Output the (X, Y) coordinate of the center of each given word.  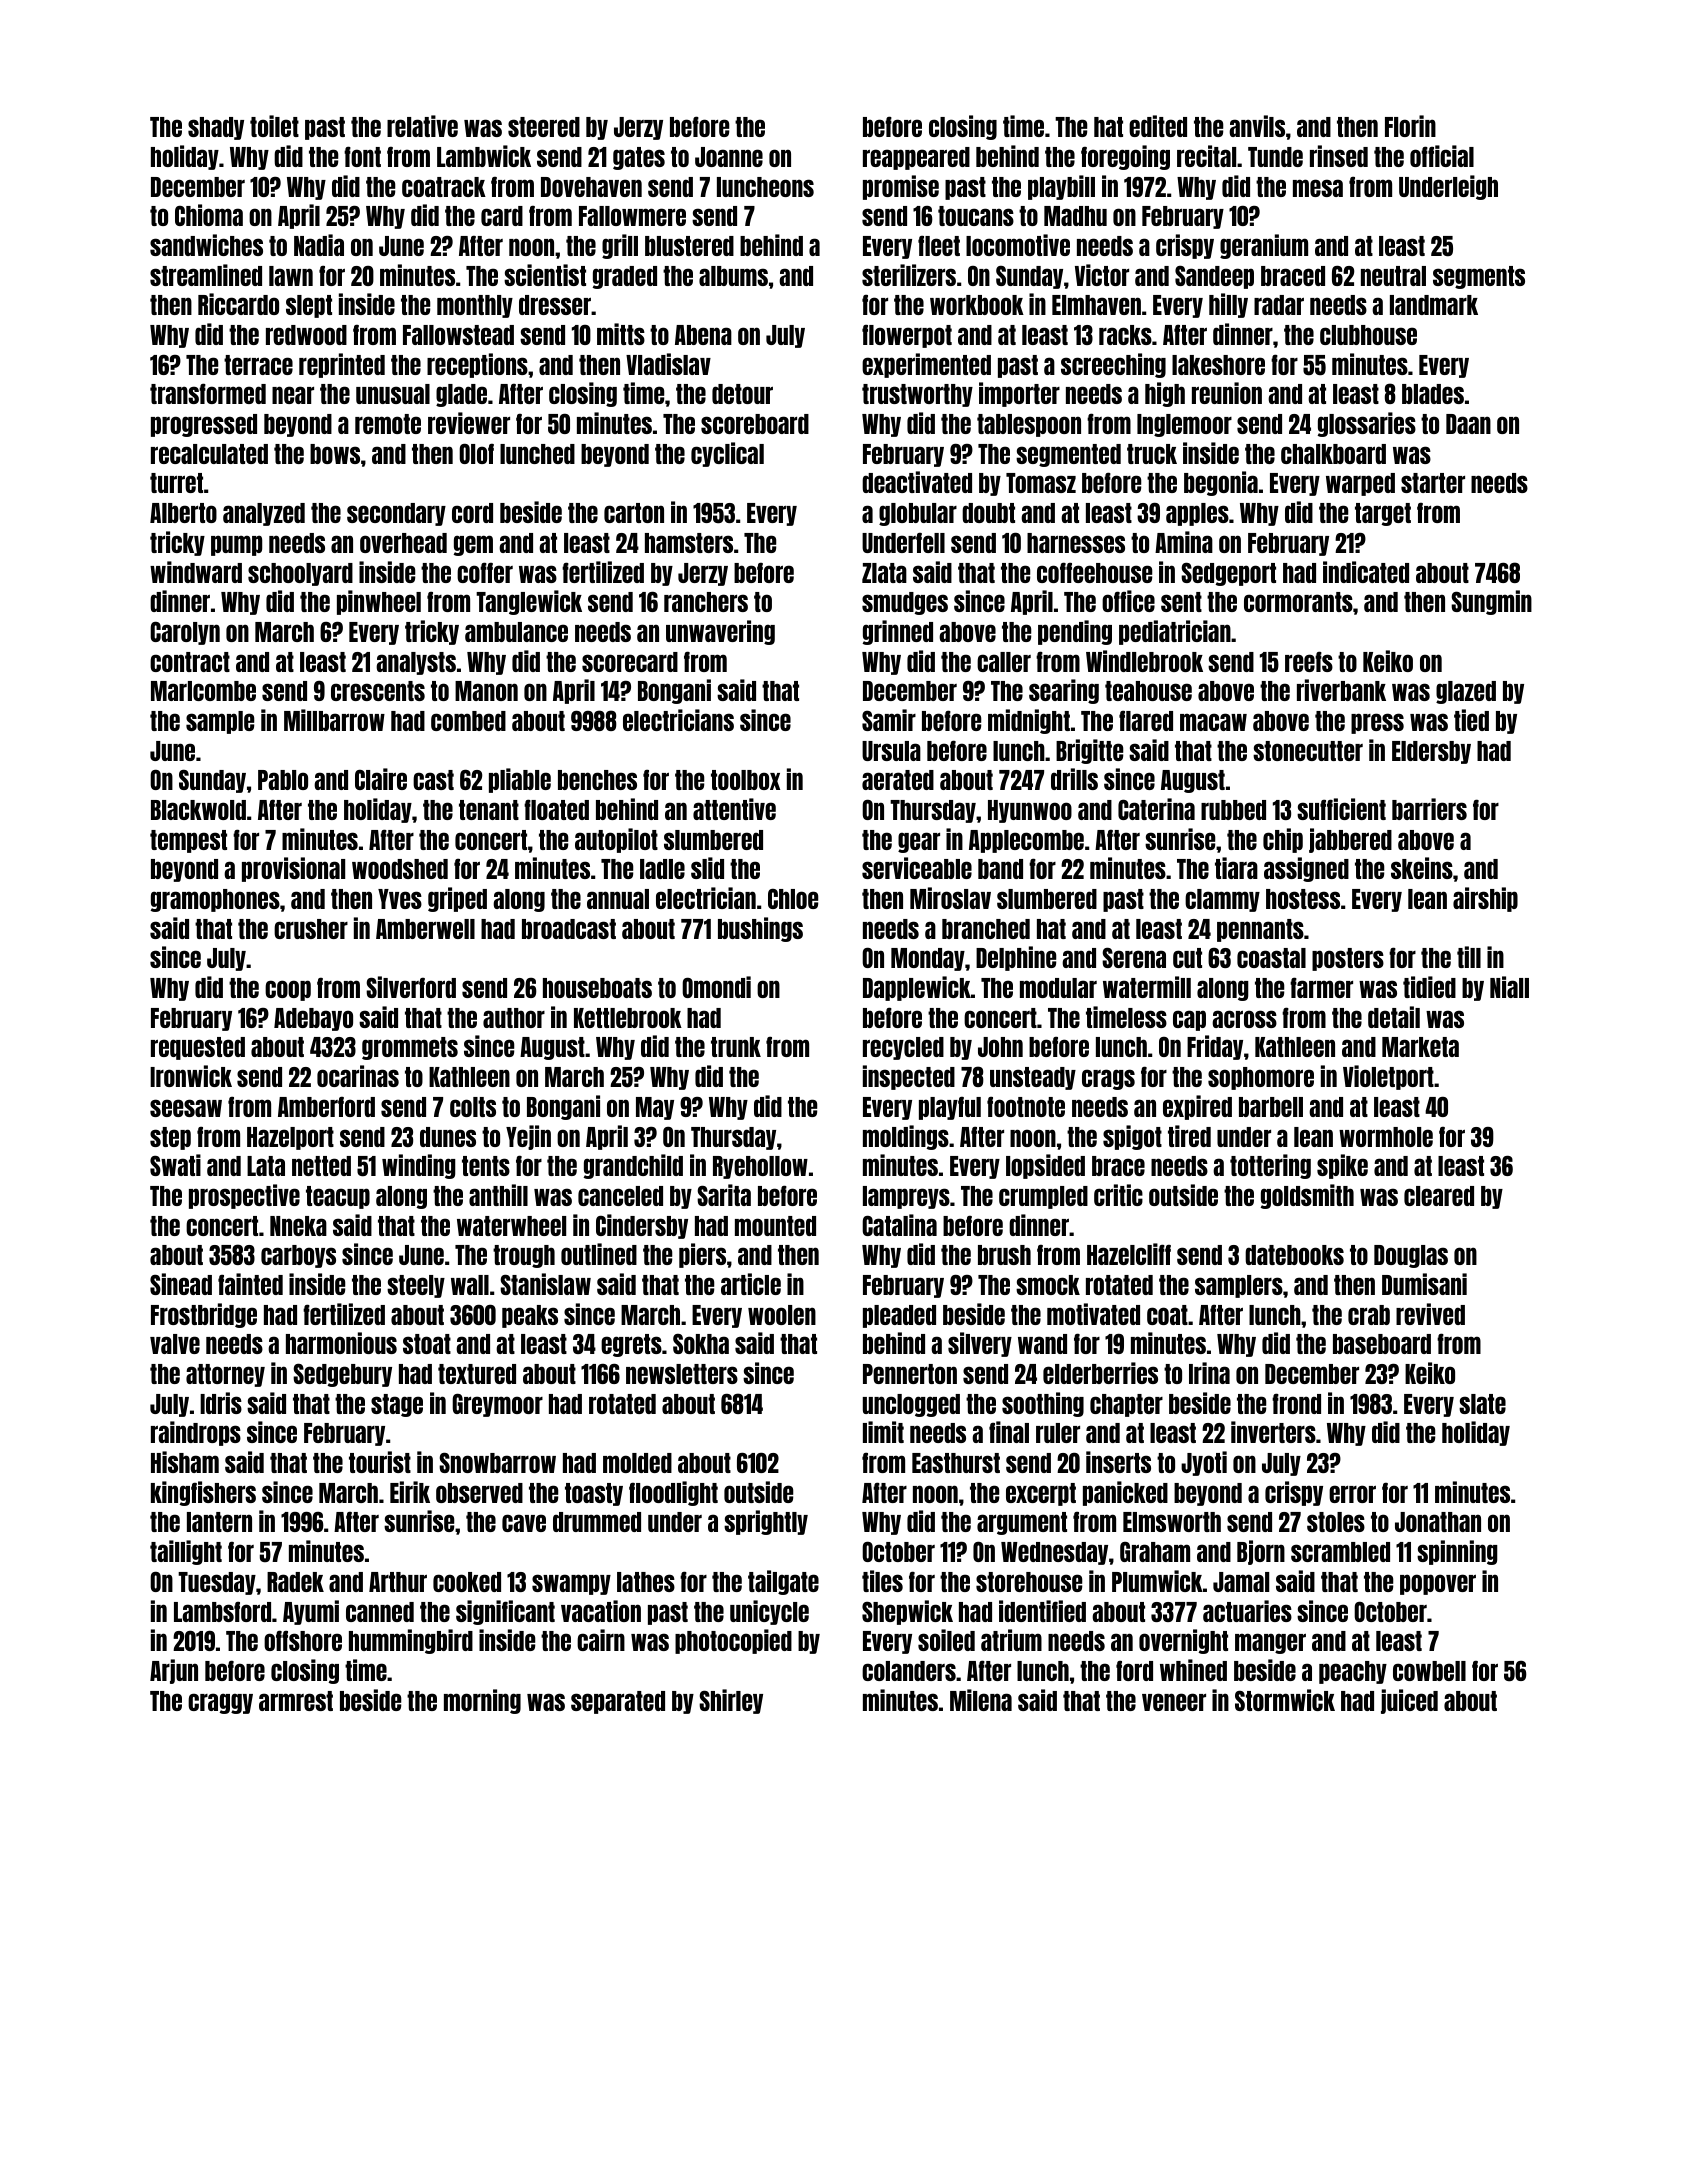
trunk (736, 1047)
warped (1360, 484)
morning (482, 1701)
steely (416, 1286)
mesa (1318, 188)
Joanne (729, 157)
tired (1189, 1136)
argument (1022, 1523)
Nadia (319, 245)
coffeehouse (1094, 572)
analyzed (264, 514)
